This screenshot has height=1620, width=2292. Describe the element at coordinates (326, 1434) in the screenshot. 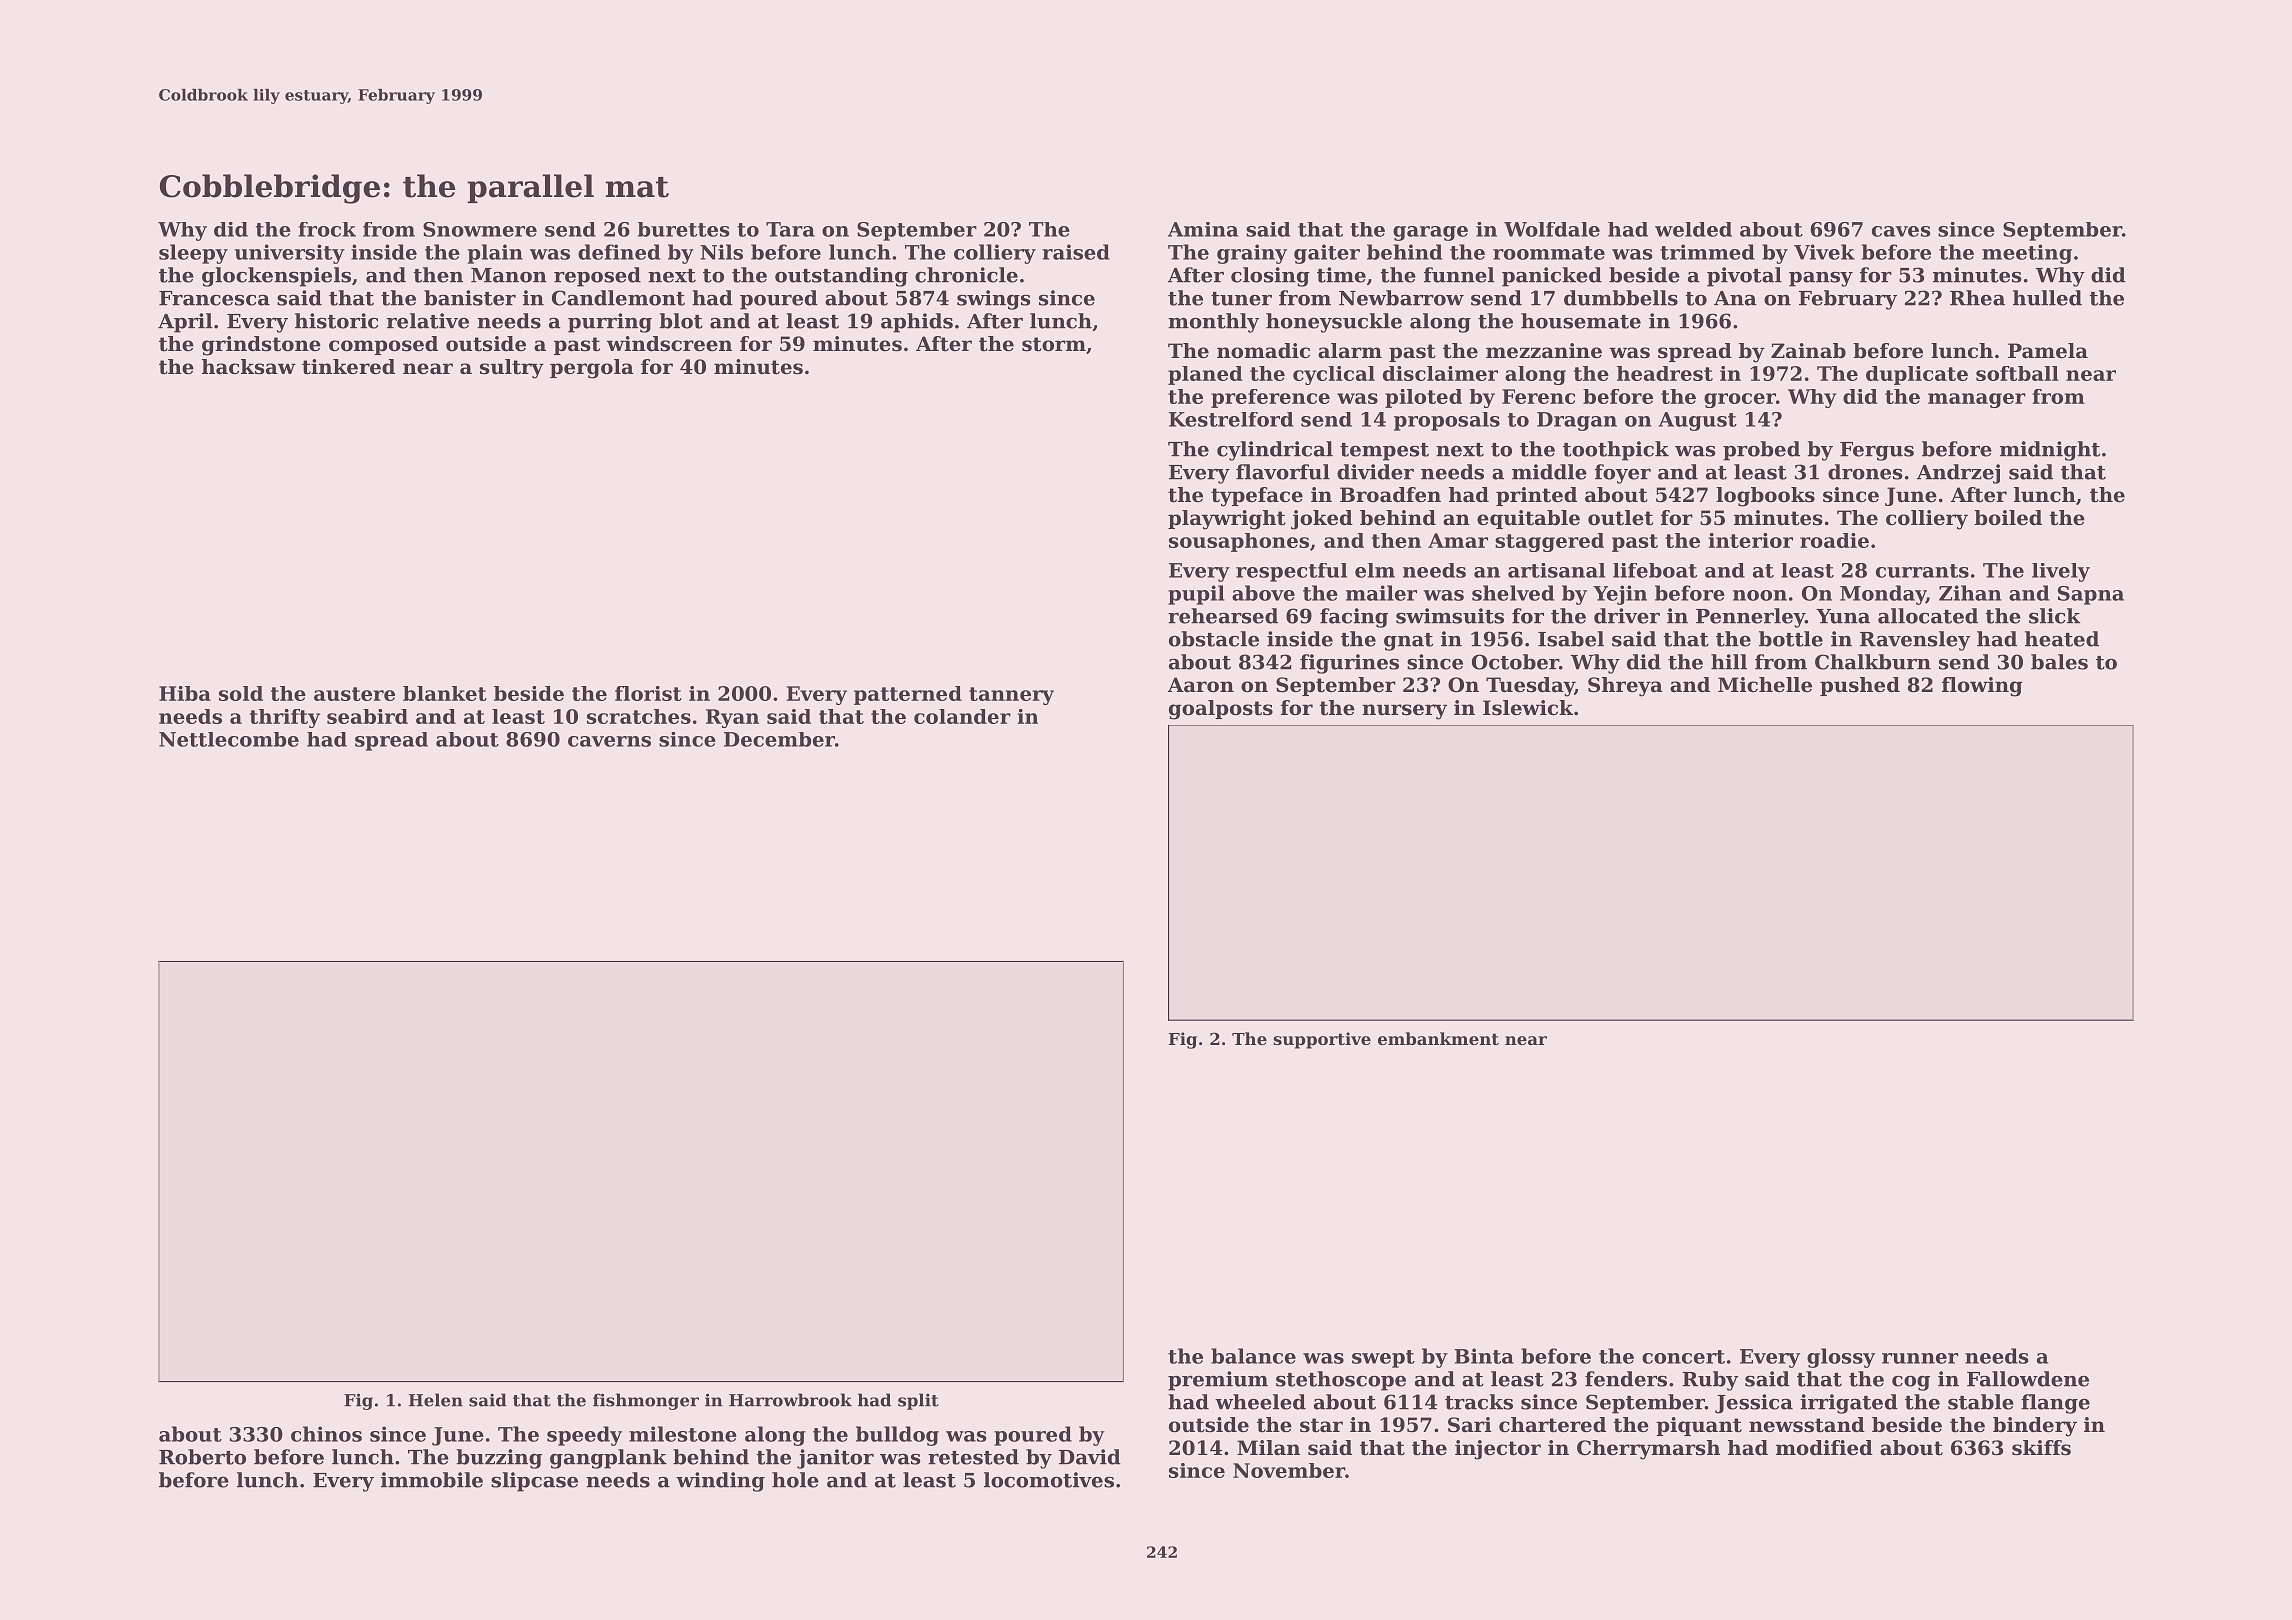

I see `chinos` at that location.
